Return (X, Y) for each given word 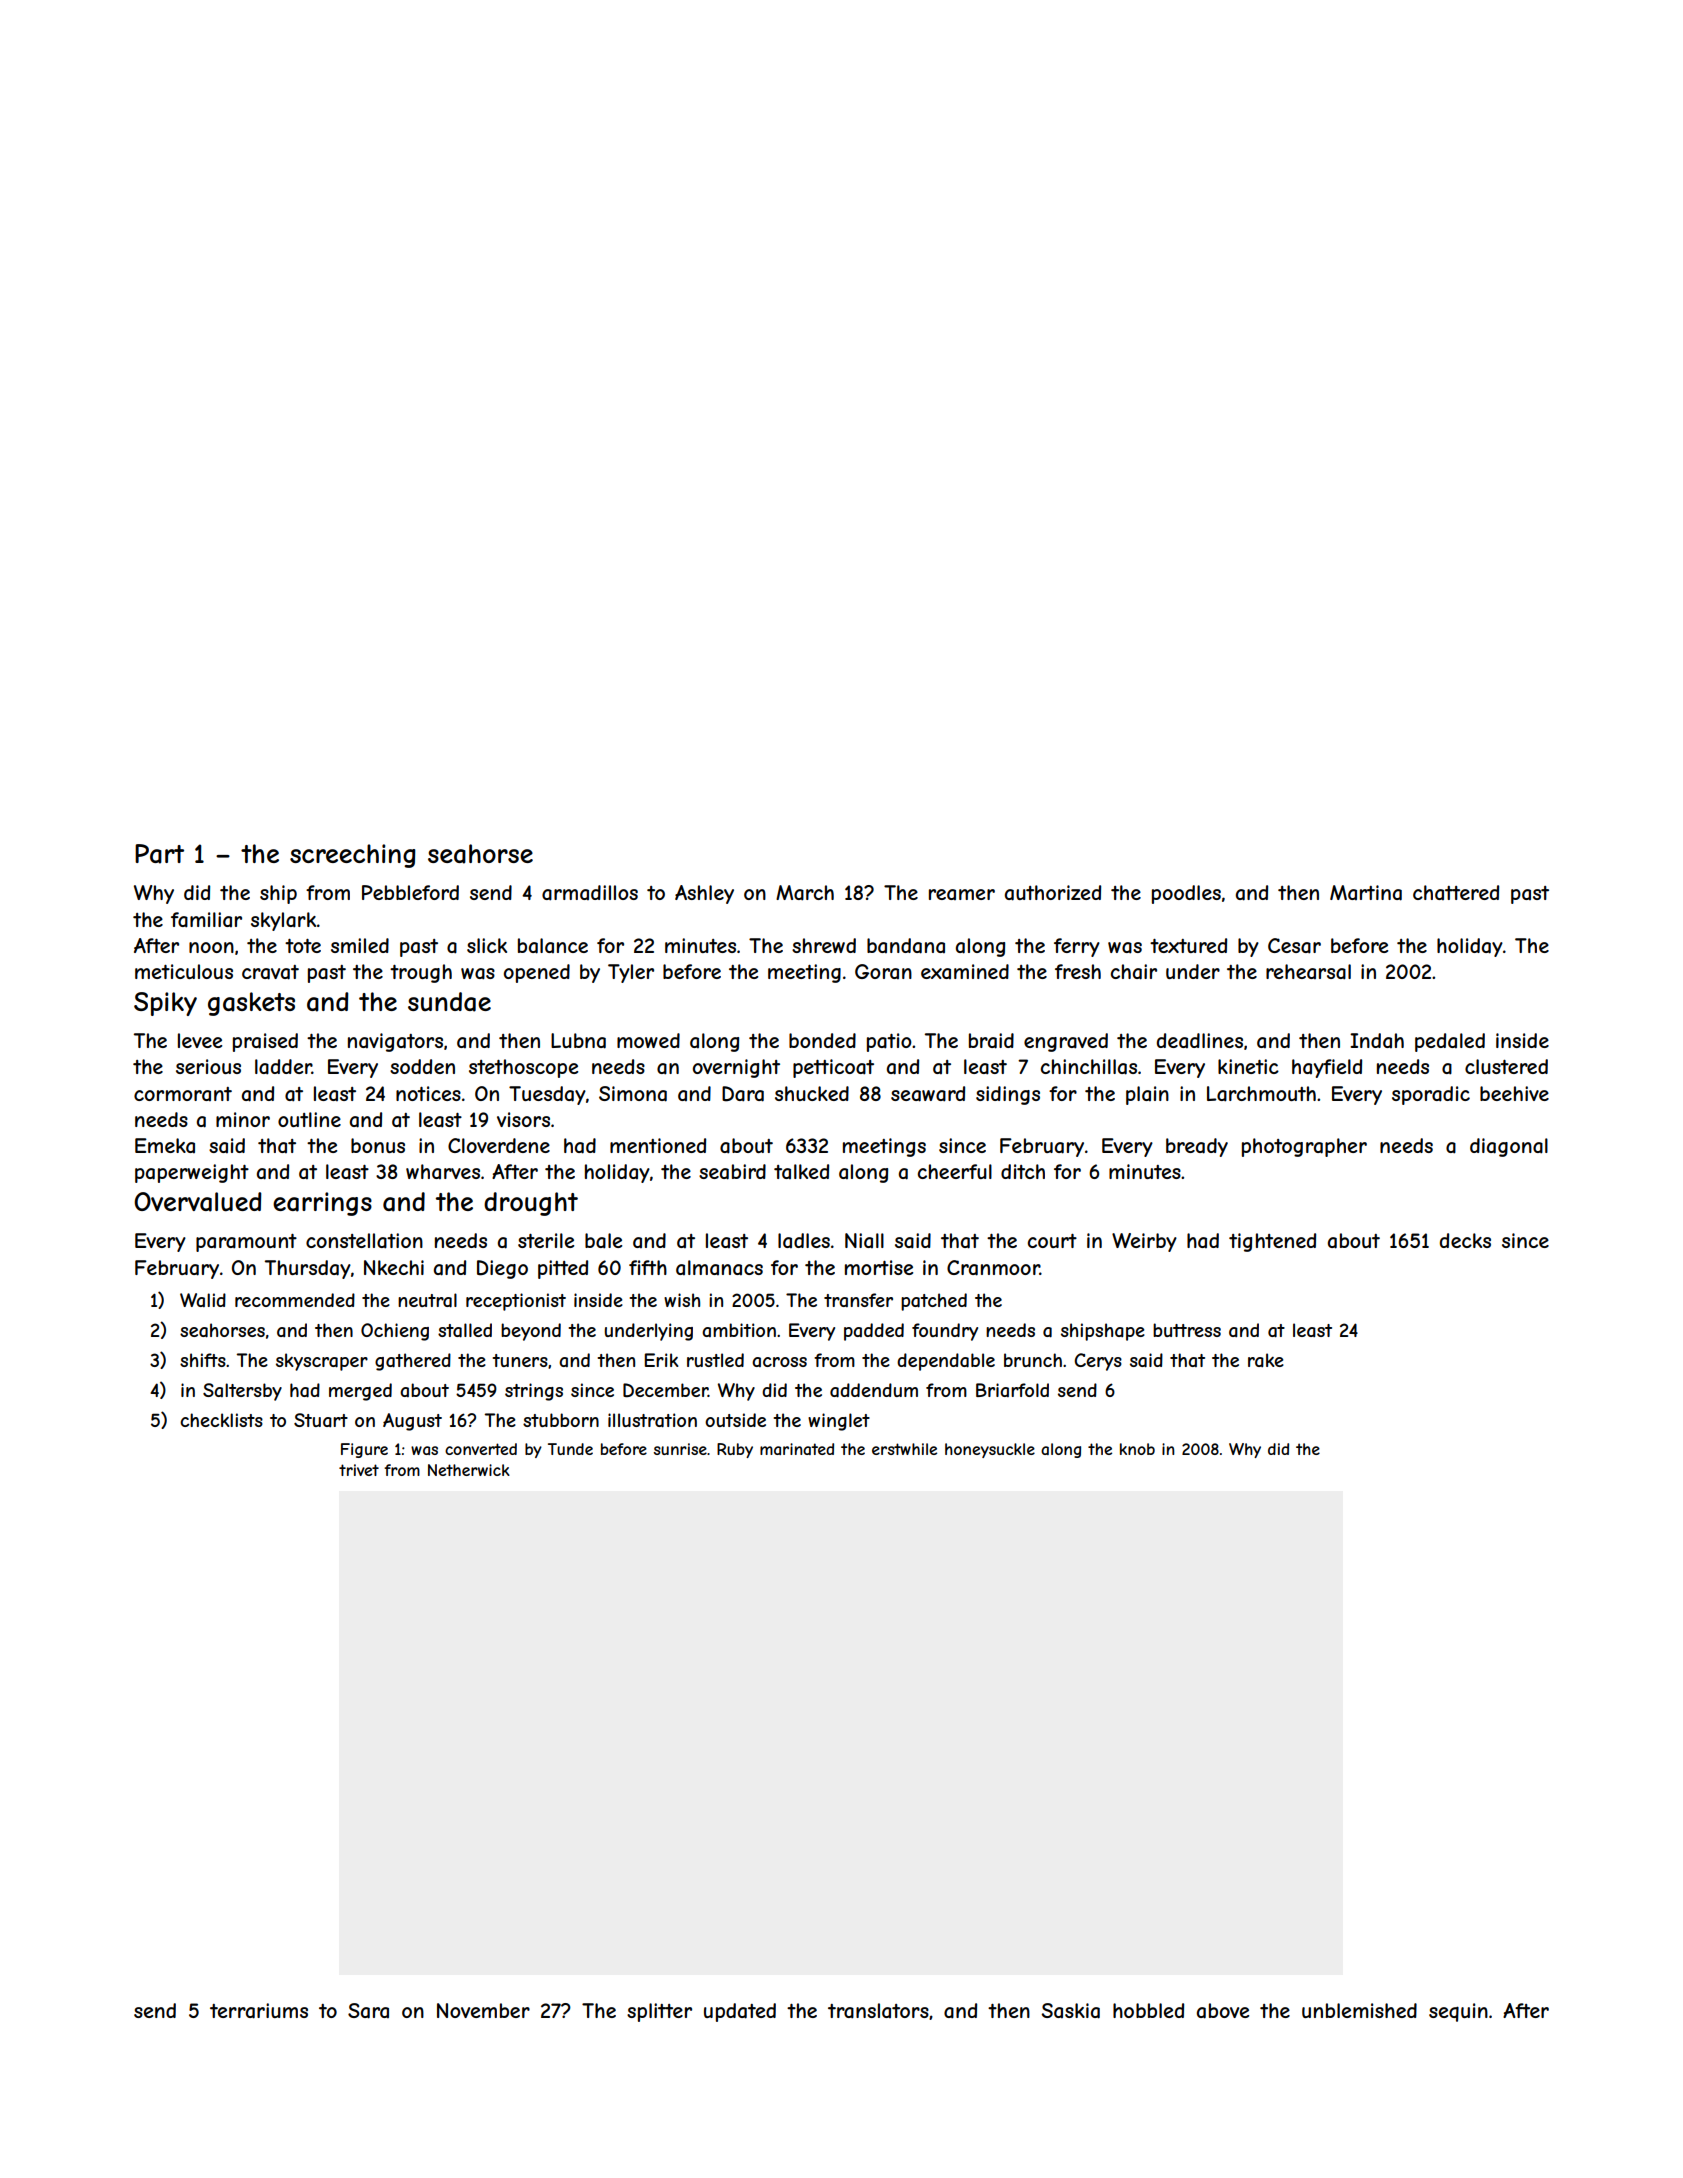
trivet (359, 1470)
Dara (743, 1094)
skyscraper (322, 1362)
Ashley (704, 894)
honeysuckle (990, 1450)
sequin (1458, 2012)
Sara (368, 2011)
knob (1137, 1449)
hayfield (1327, 1068)
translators (878, 2011)
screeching (353, 856)
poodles (1186, 894)
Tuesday (547, 1095)
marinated (797, 1449)
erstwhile (904, 1449)
